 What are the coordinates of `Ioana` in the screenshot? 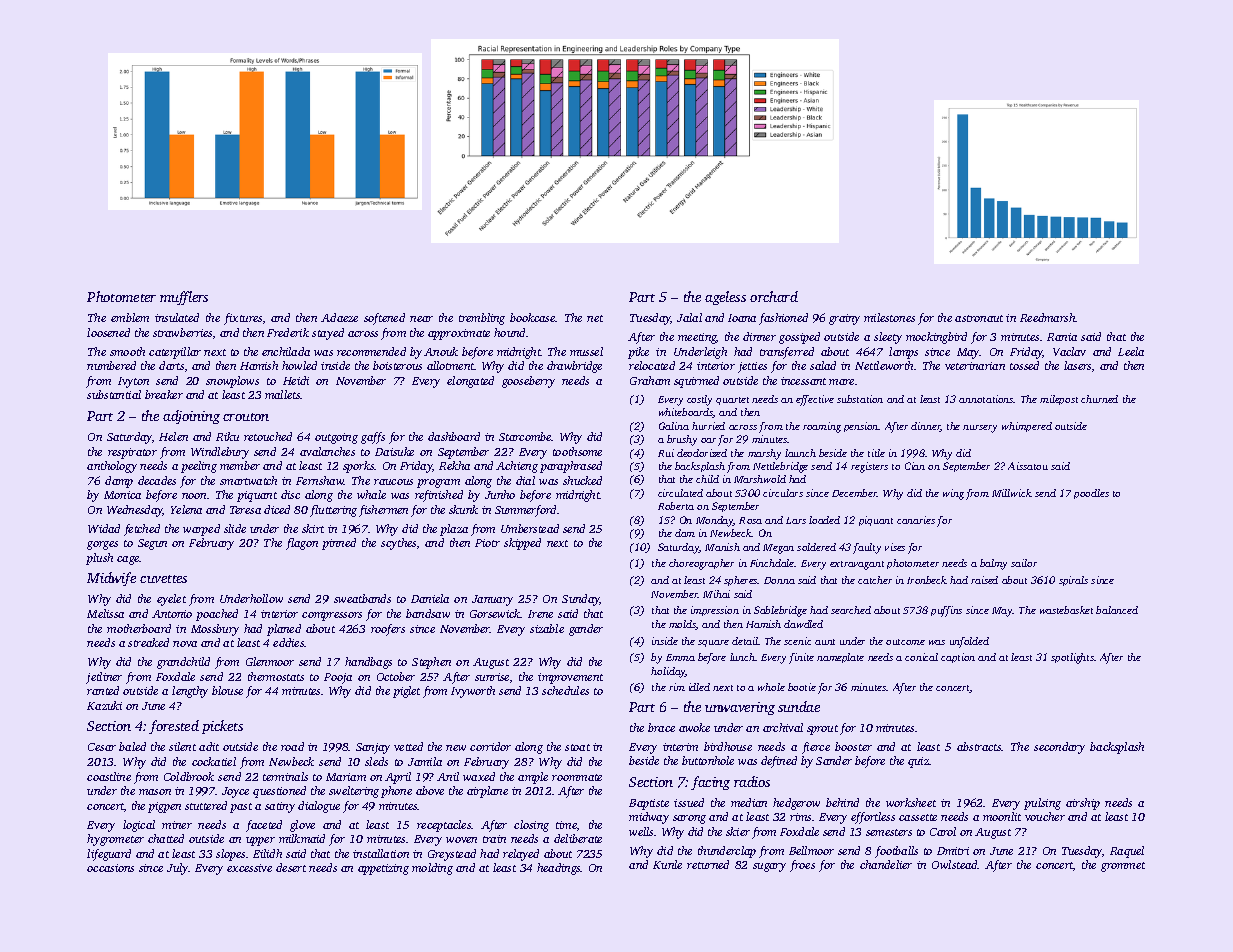 It's located at (742, 318).
